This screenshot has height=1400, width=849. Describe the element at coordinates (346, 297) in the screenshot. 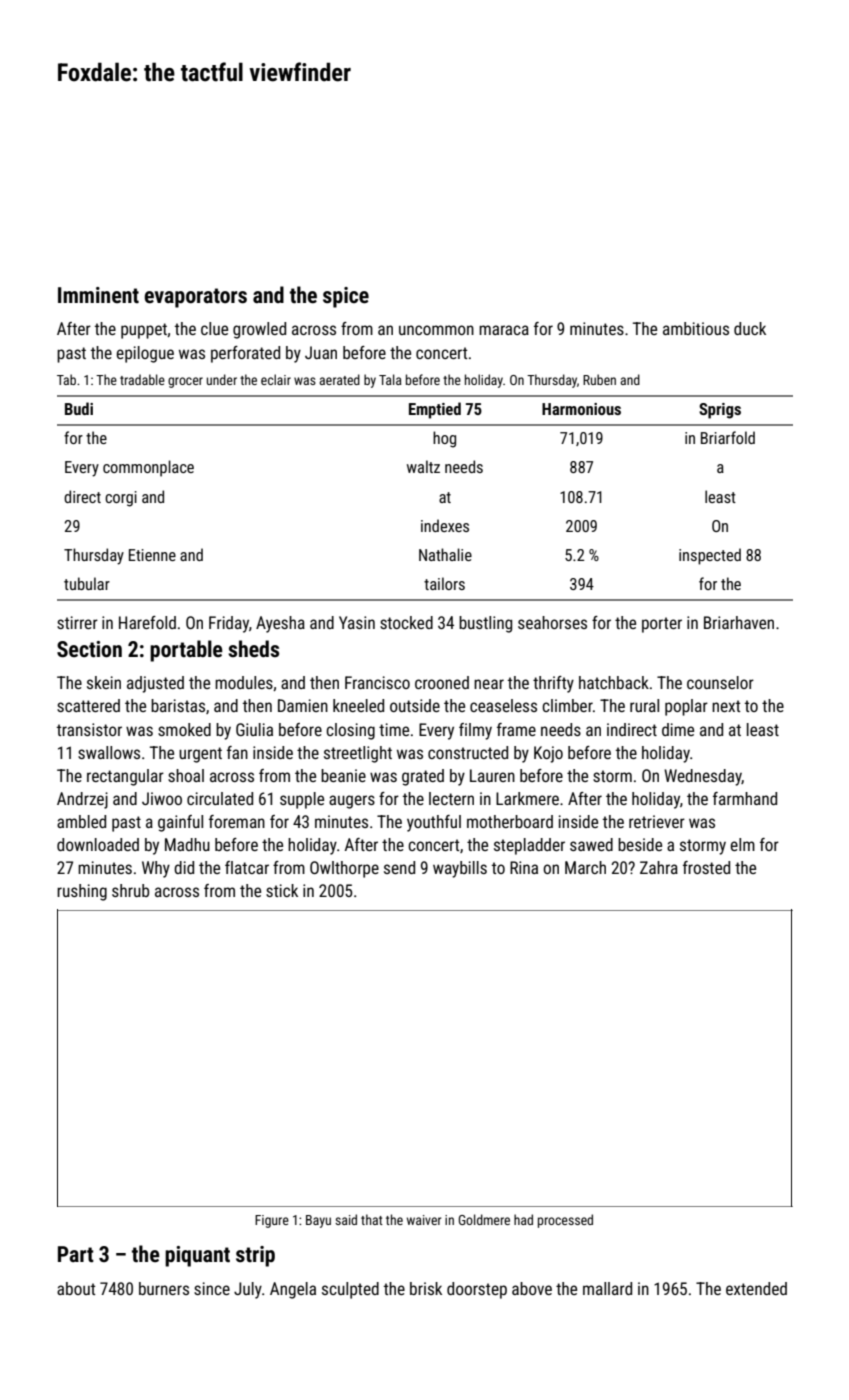

I see `spice` at that location.
